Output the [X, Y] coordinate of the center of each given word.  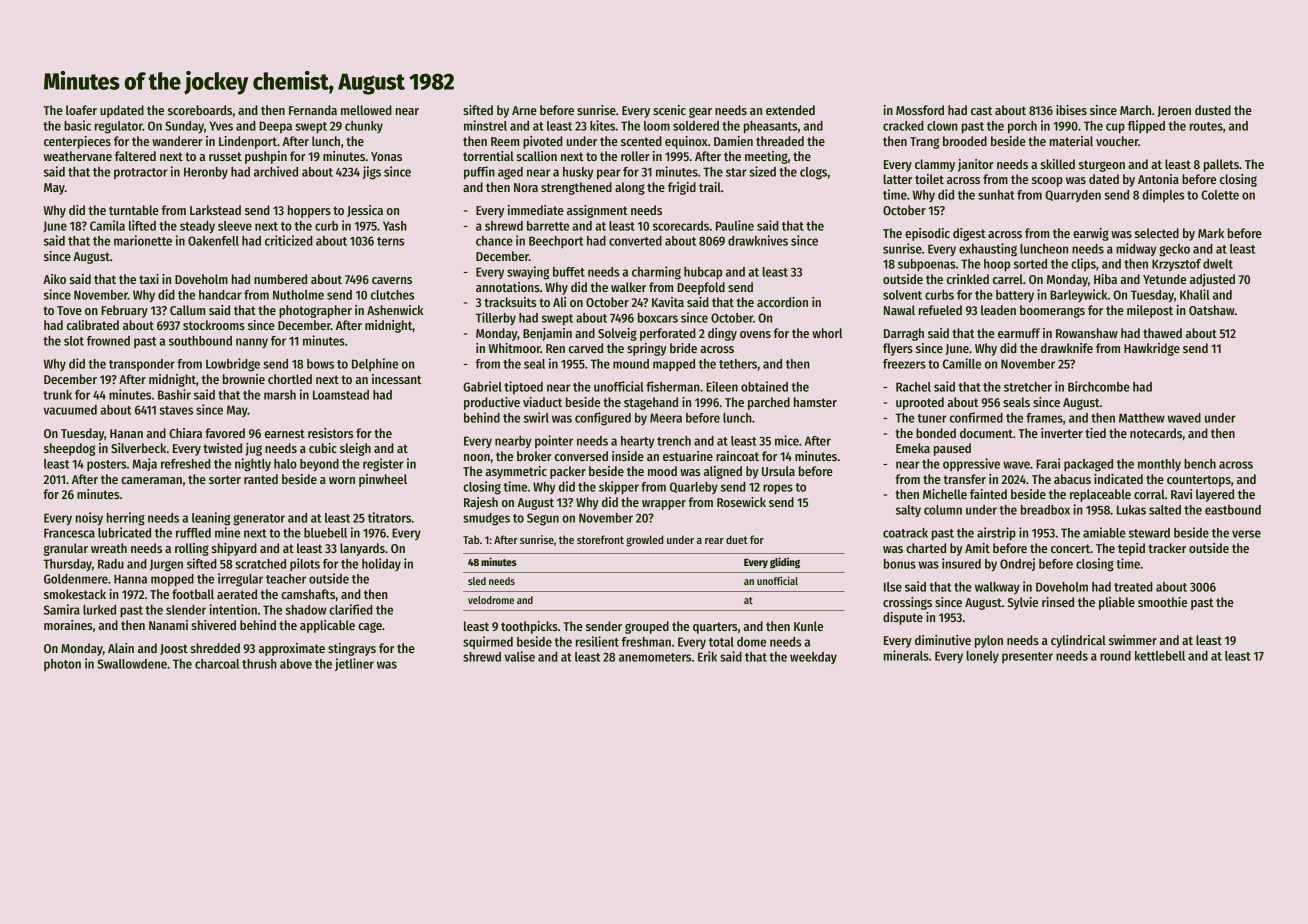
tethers [738, 364]
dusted [1213, 110]
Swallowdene [132, 664]
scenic [669, 110]
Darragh [904, 334]
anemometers [655, 657]
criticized [289, 240]
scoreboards [200, 110]
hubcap [703, 273]
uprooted [920, 403]
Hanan [126, 433]
